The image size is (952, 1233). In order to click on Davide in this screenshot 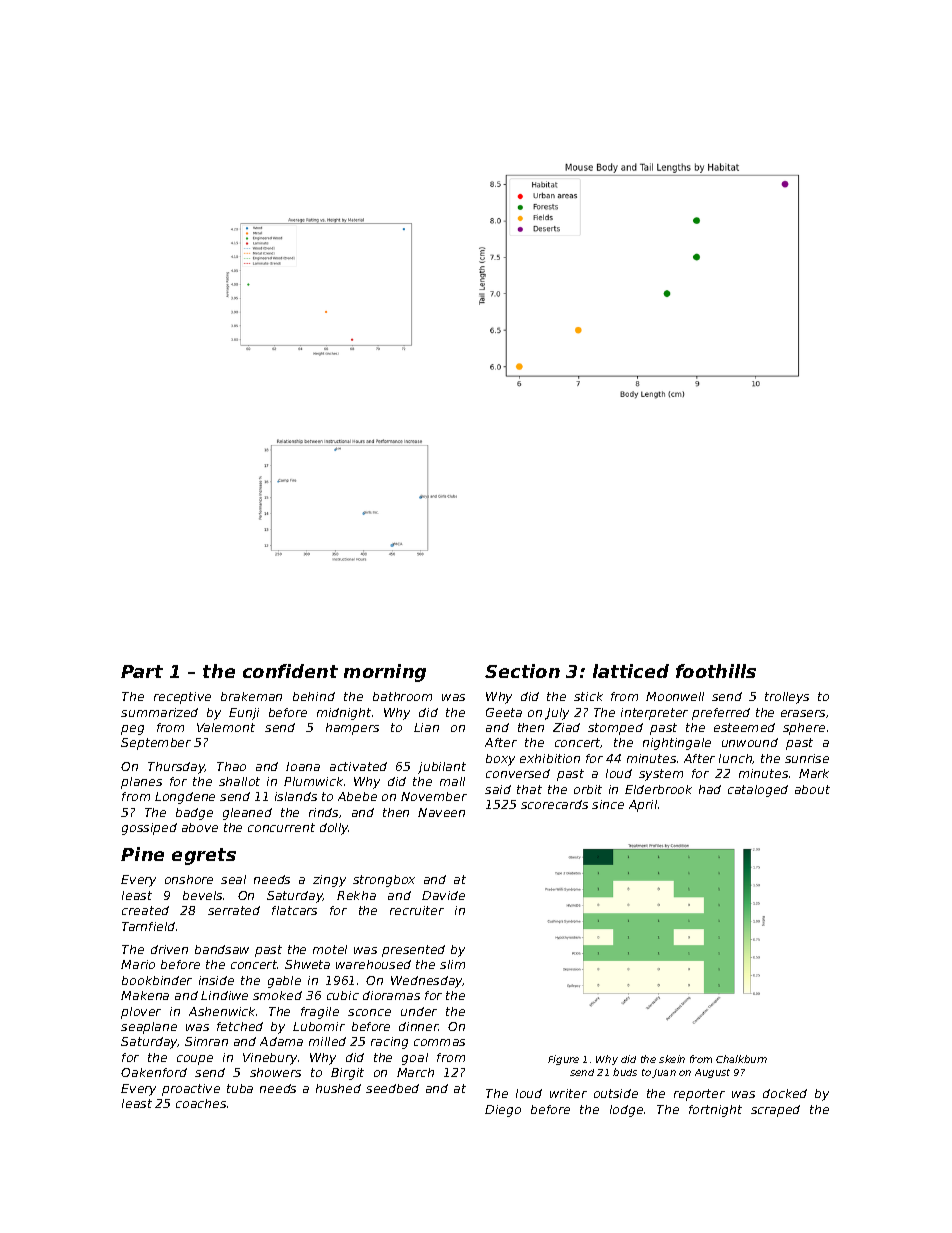, I will do `click(443, 895)`.
